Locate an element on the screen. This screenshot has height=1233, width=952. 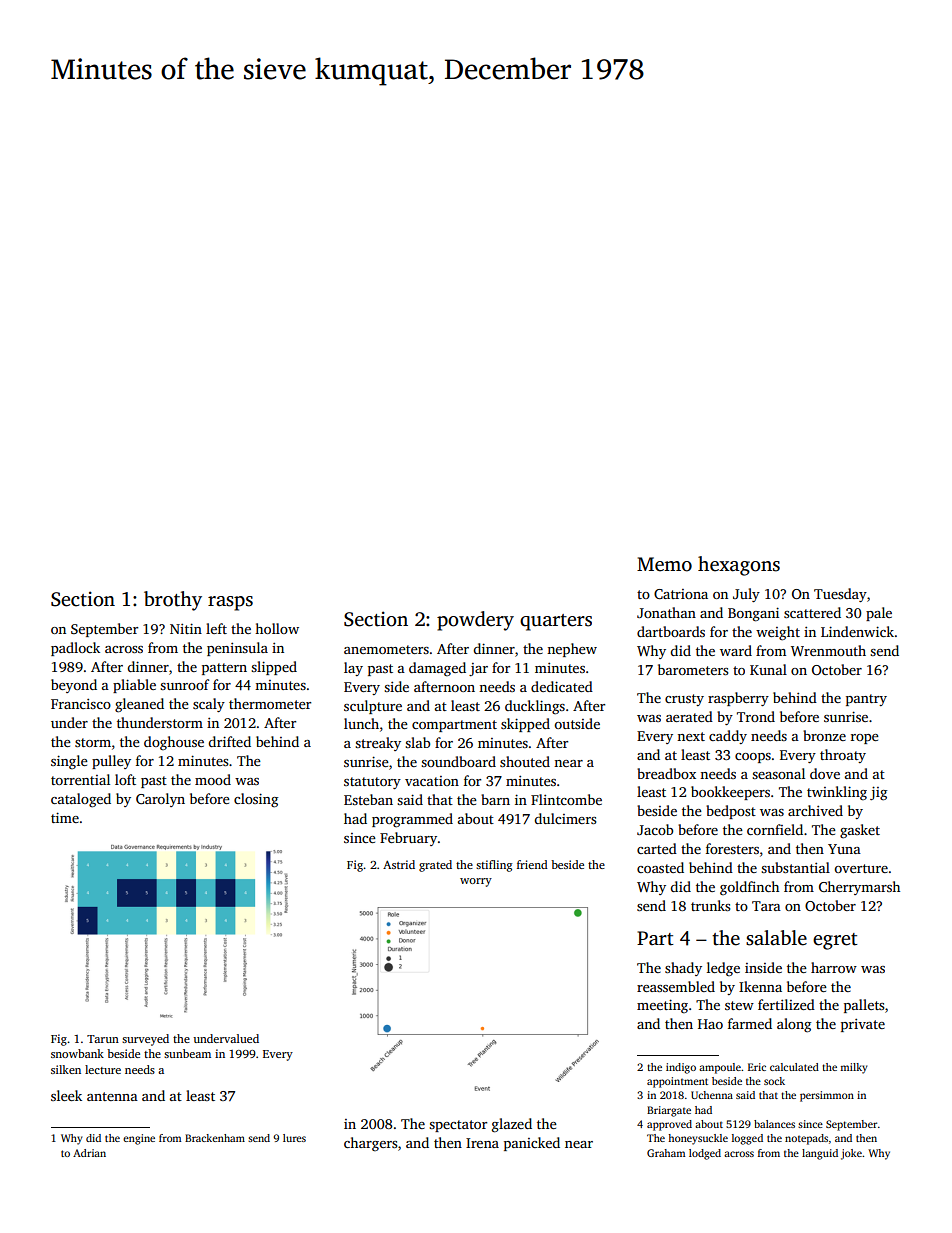
worry is located at coordinates (476, 882).
